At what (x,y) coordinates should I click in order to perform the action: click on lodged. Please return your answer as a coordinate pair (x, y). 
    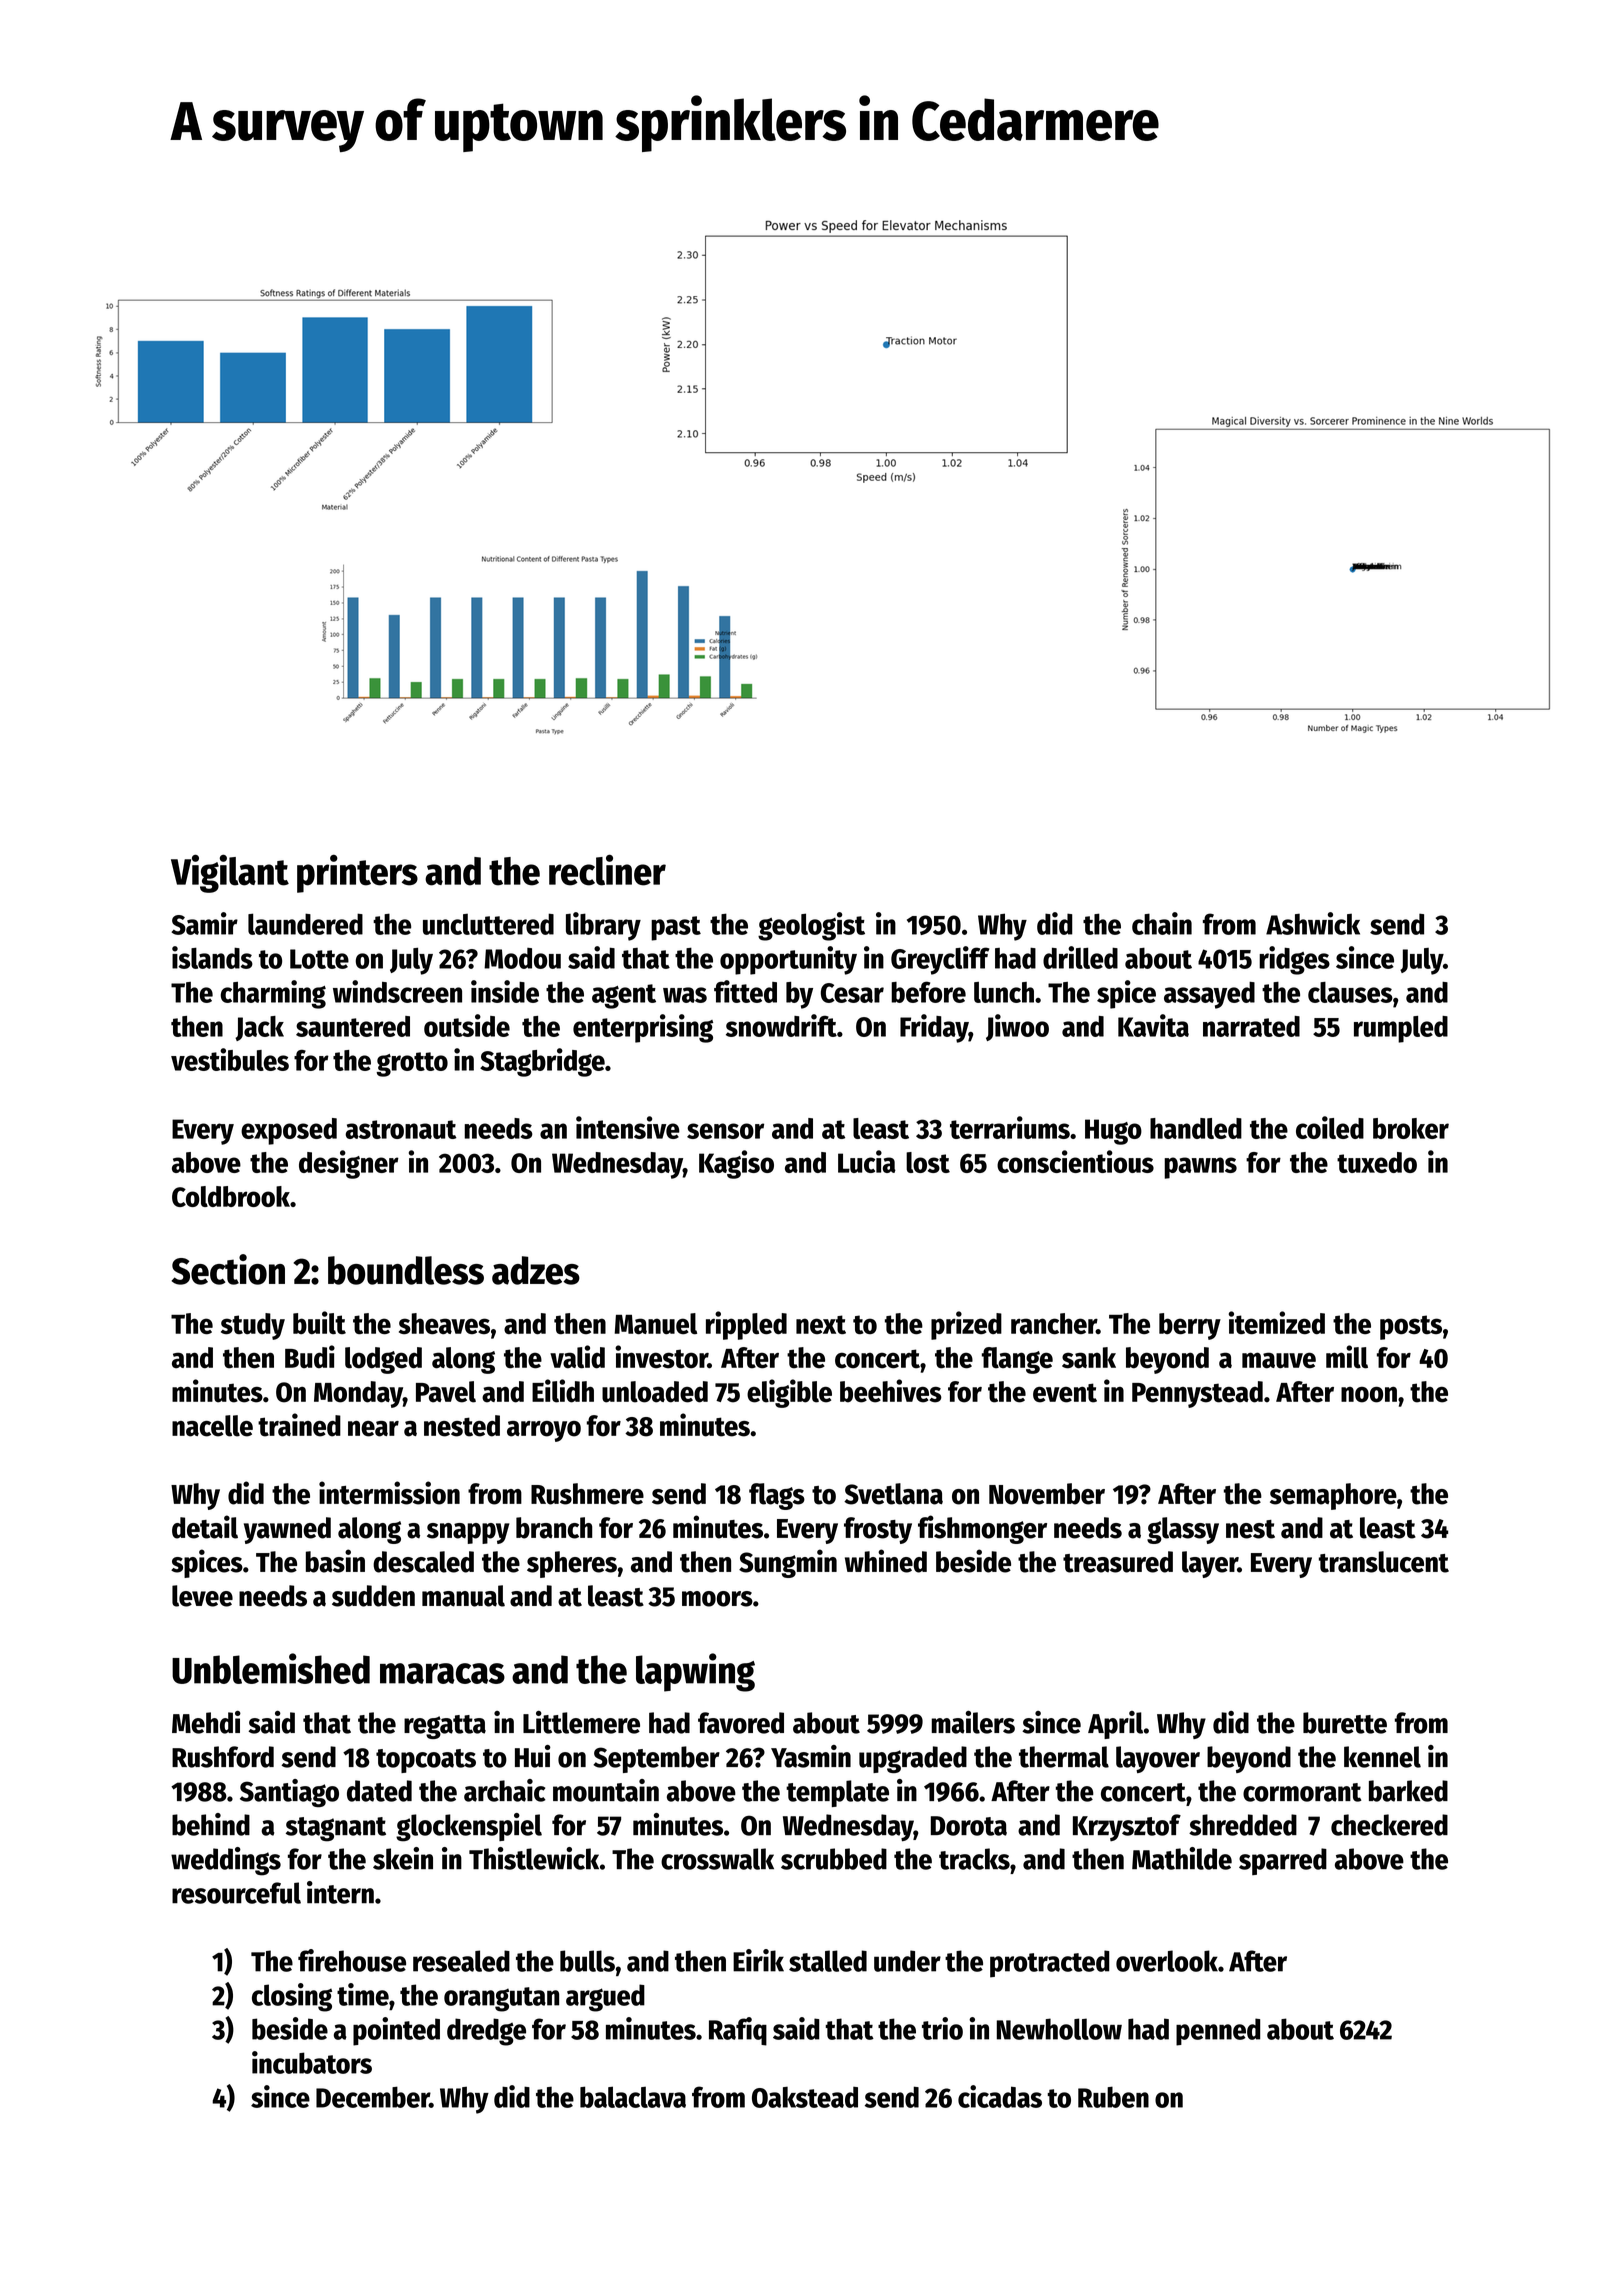
    Looking at the image, I should click on (383, 1360).
